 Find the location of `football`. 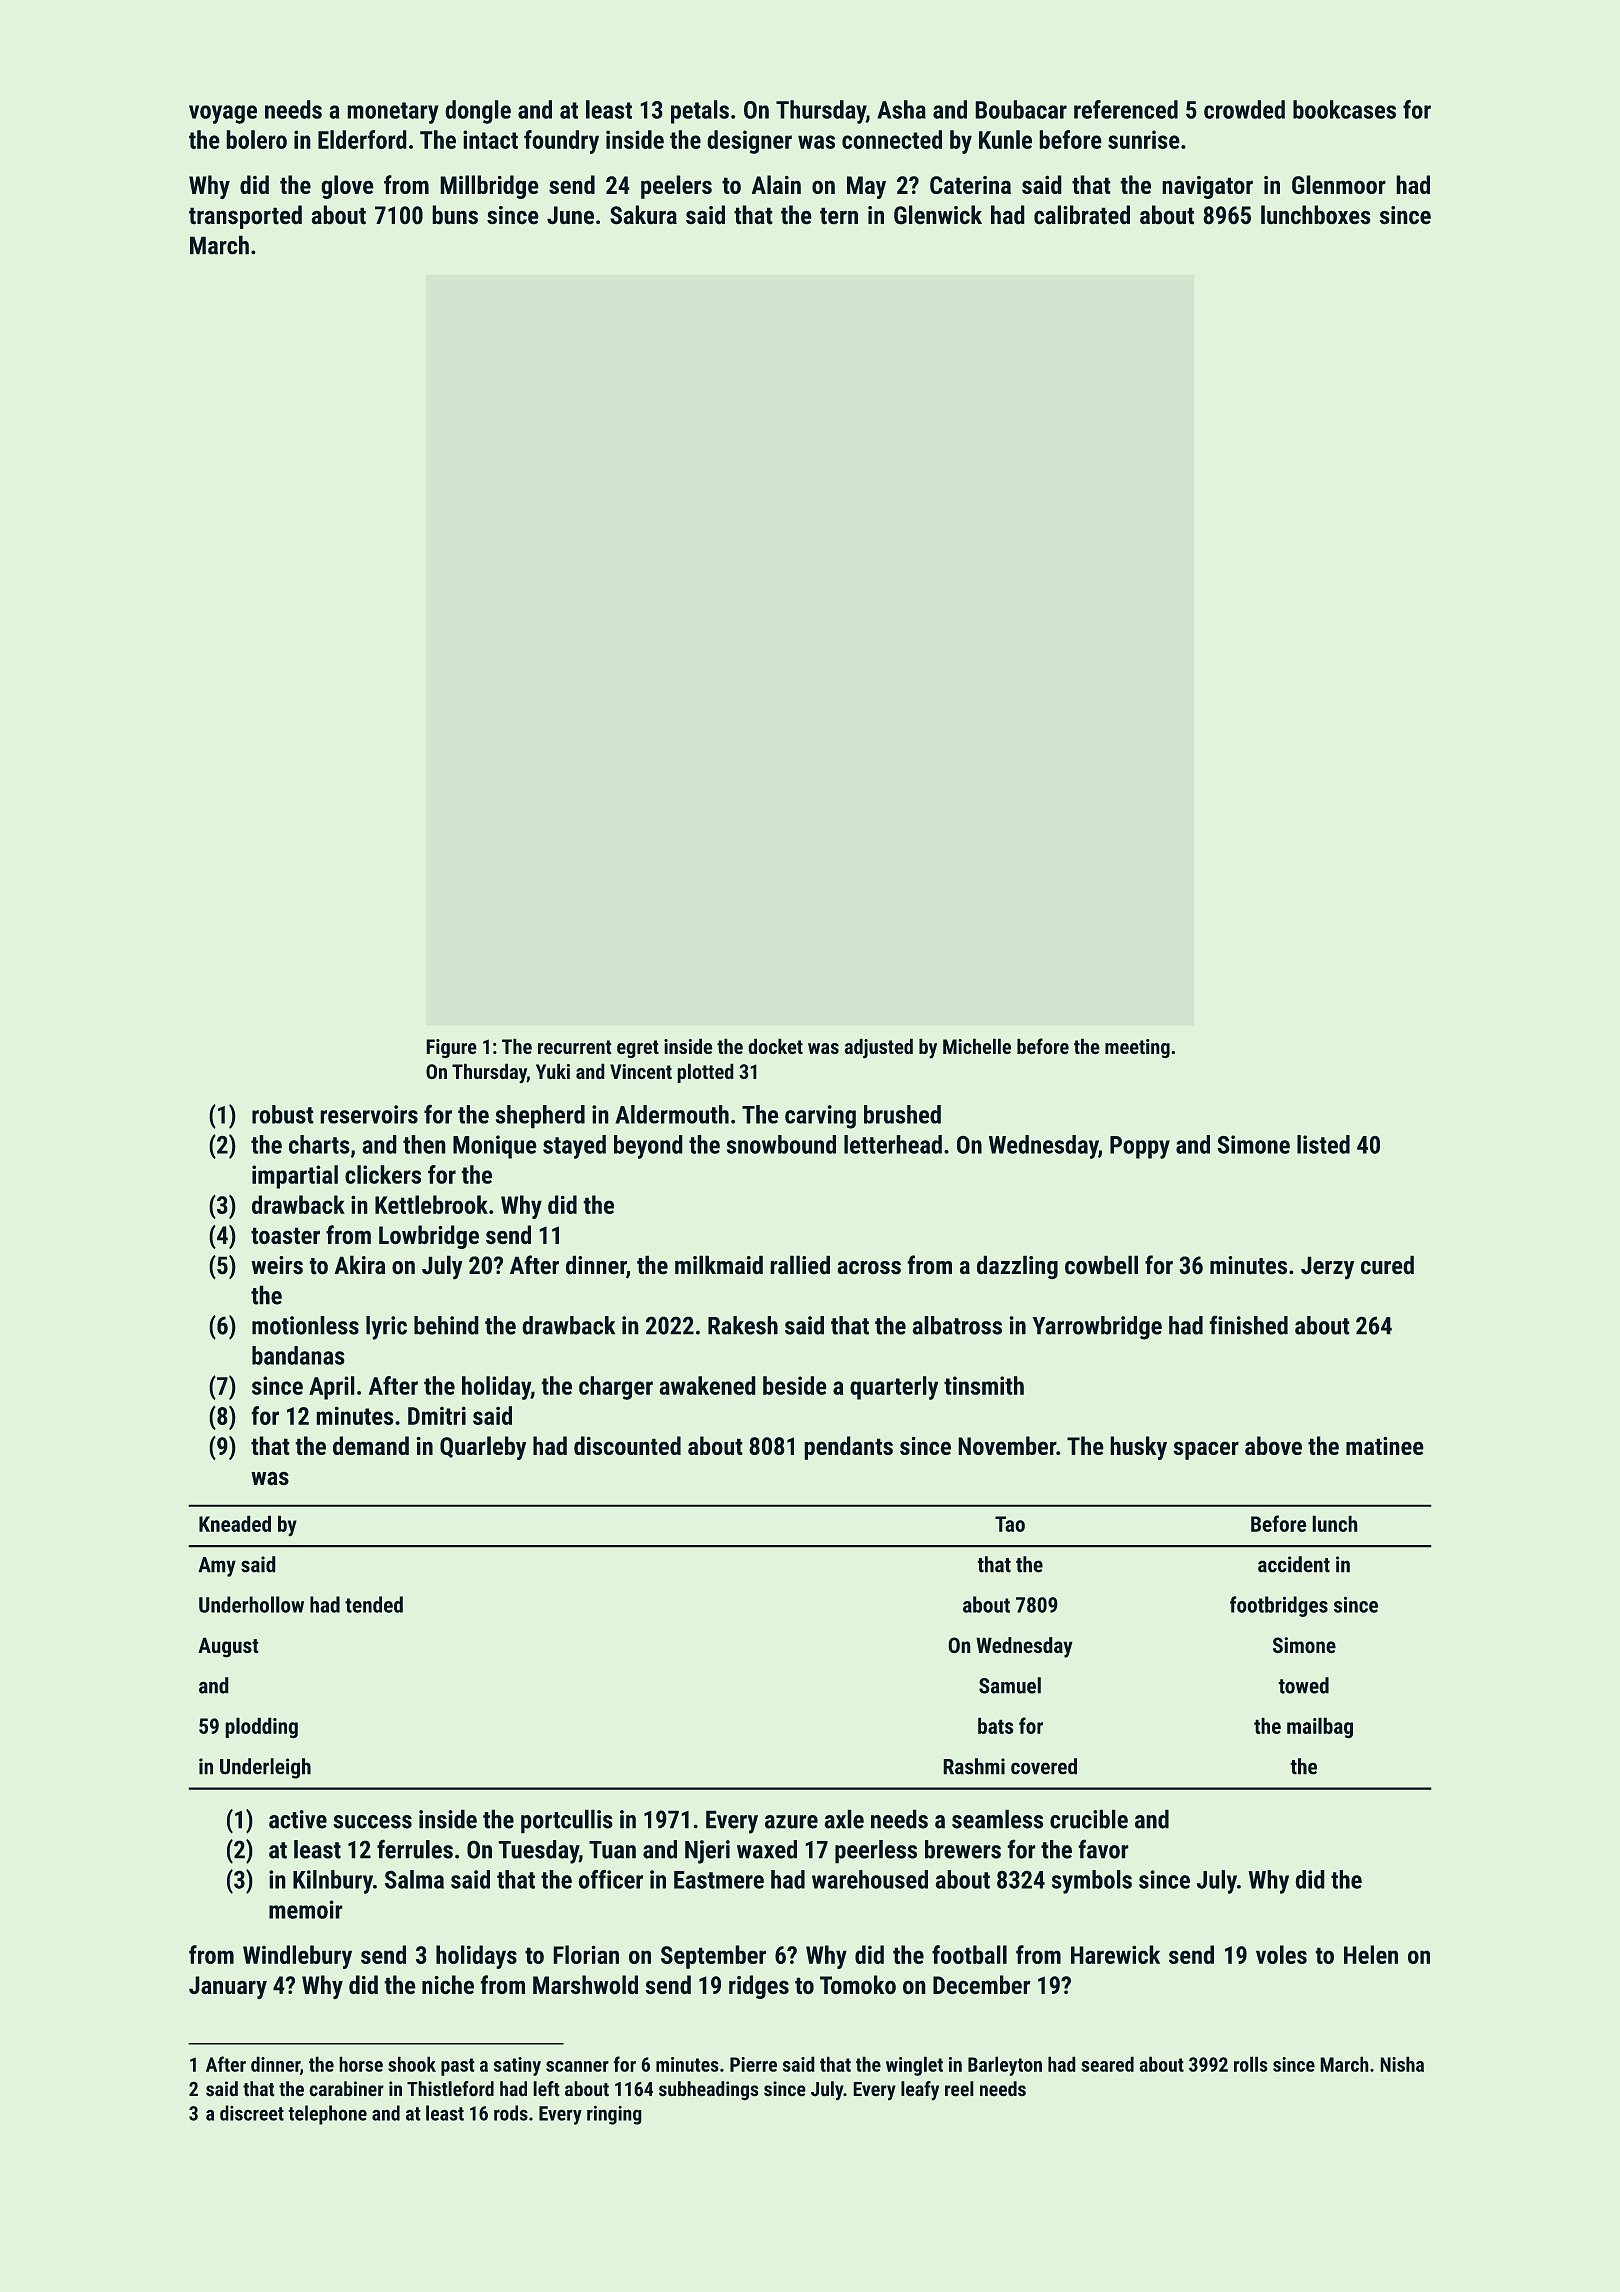

football is located at coordinates (969, 1954).
